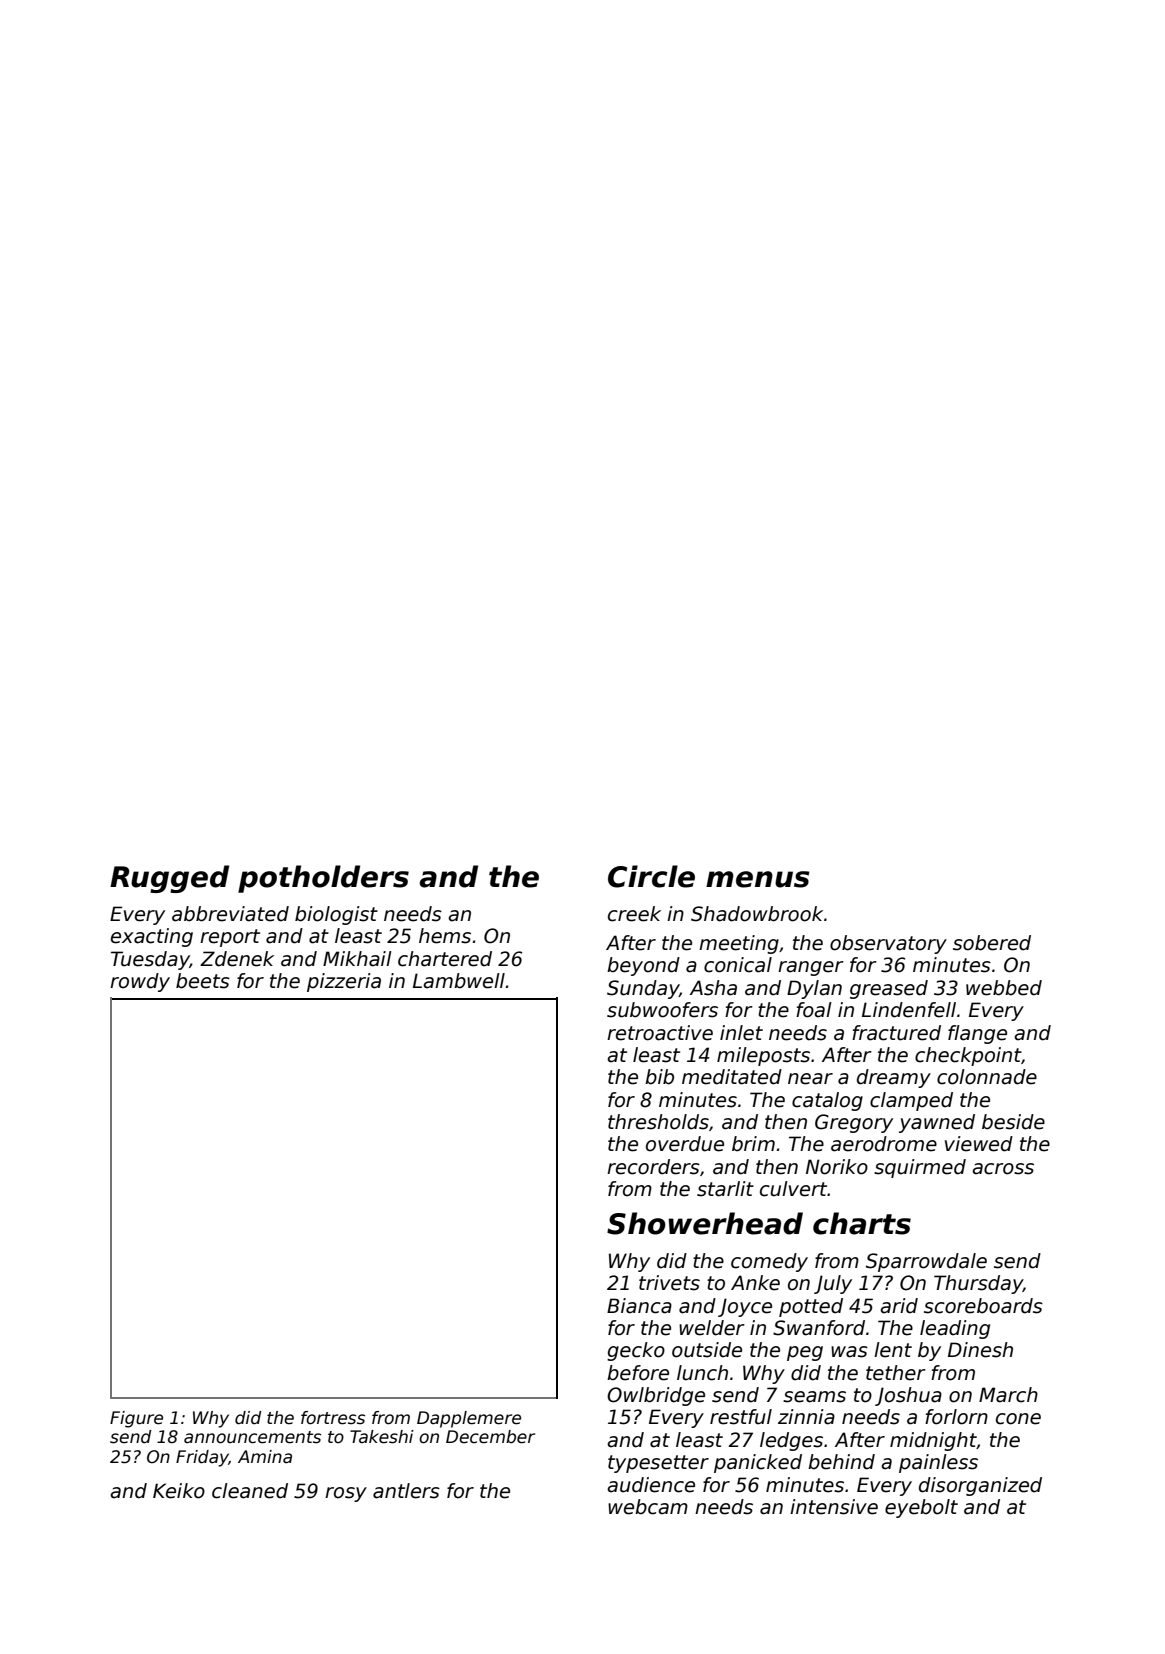 The height and width of the page is (1654, 1165). What do you see at coordinates (888, 944) in the page?
I see `observatory` at bounding box center [888, 944].
